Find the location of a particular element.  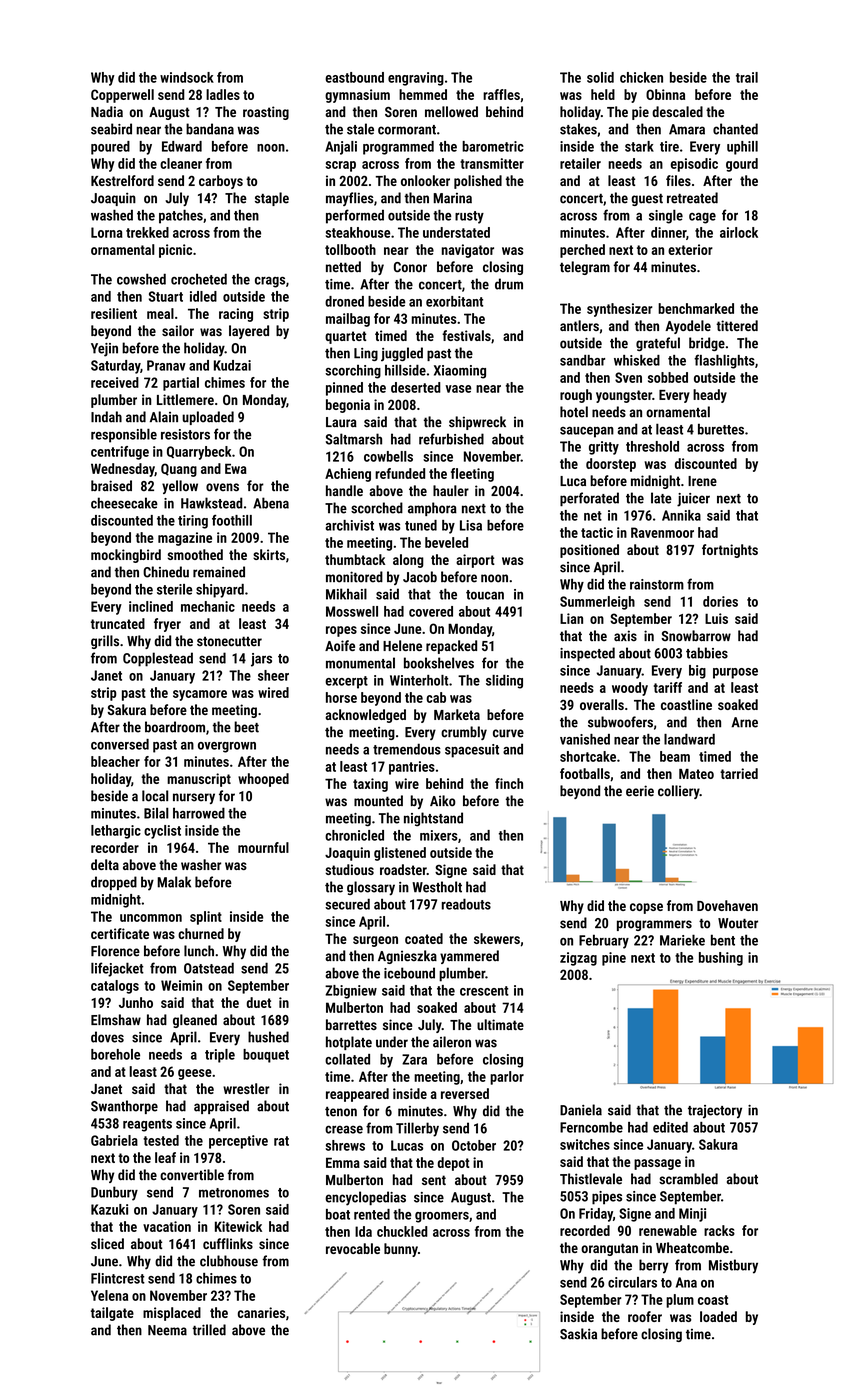

Zbigniew is located at coordinates (351, 992).
